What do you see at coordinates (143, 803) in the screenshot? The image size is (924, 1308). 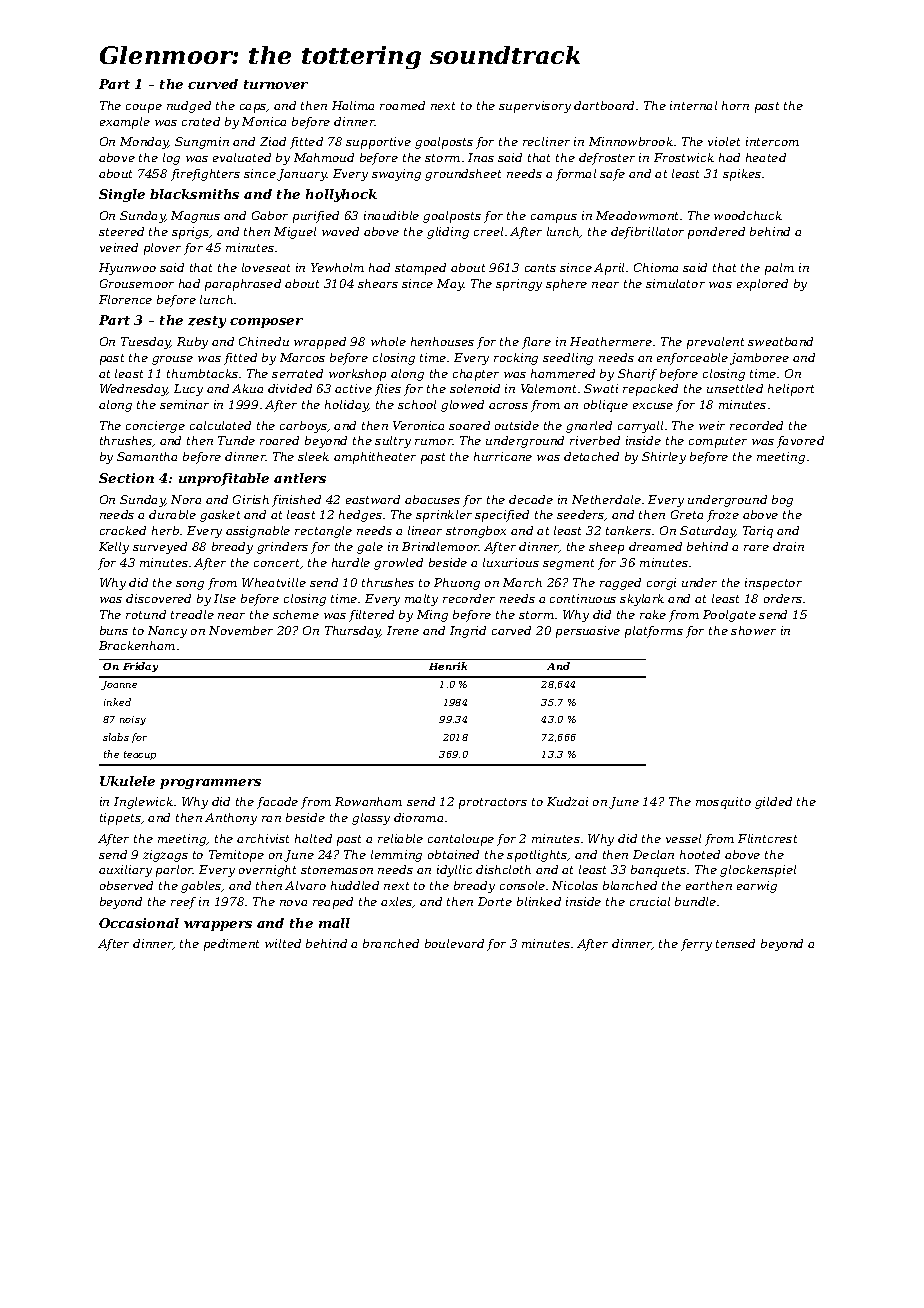 I see `Inglewick` at bounding box center [143, 803].
